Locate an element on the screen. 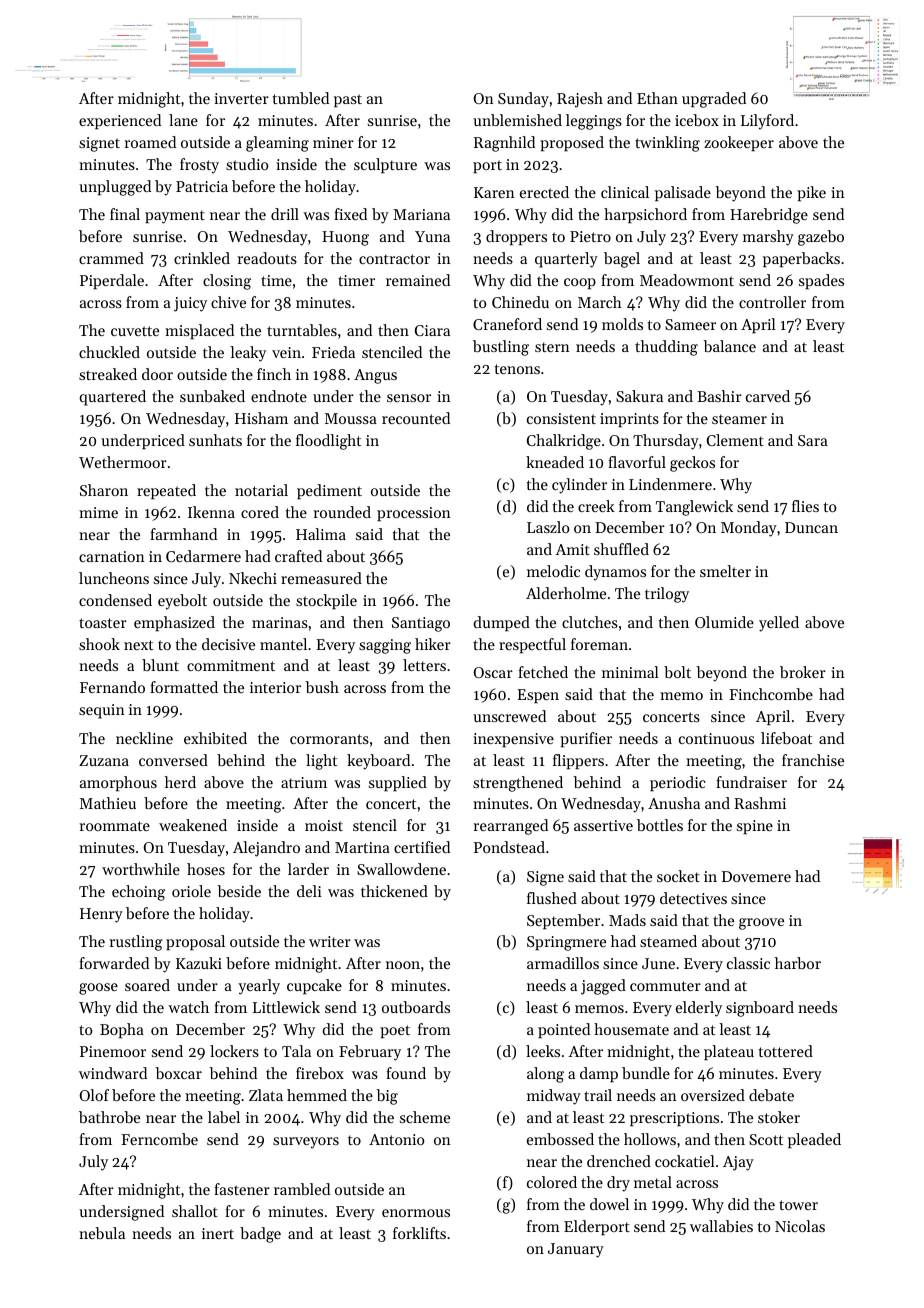  scheme is located at coordinates (425, 1117).
